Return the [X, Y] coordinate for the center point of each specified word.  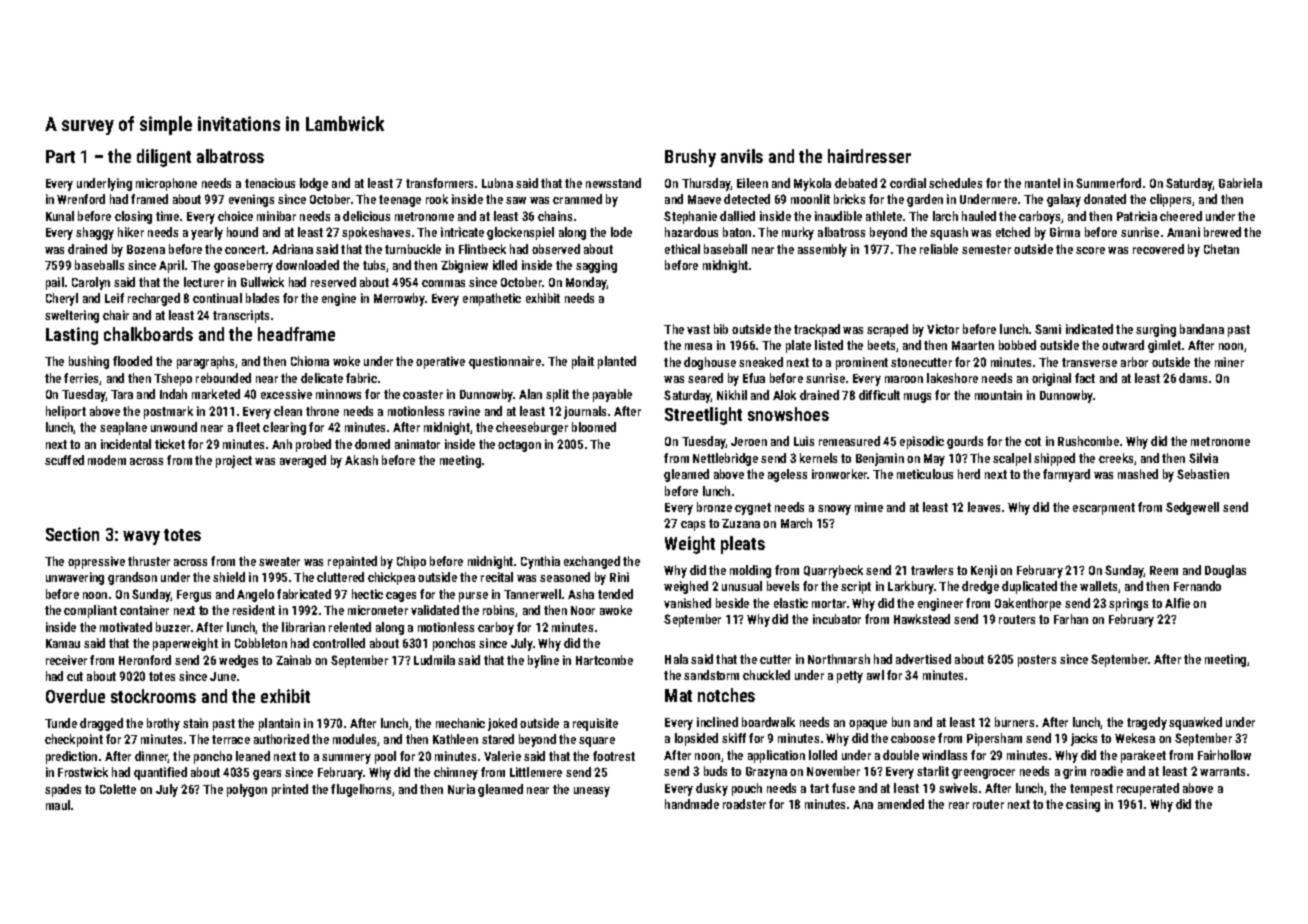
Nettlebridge [725, 459]
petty [850, 677]
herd [969, 474]
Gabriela [1240, 183]
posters [1037, 661]
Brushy [690, 158]
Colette [118, 789]
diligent [164, 158]
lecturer [204, 282]
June [223, 676]
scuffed [64, 460]
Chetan [1221, 249]
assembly [822, 250]
